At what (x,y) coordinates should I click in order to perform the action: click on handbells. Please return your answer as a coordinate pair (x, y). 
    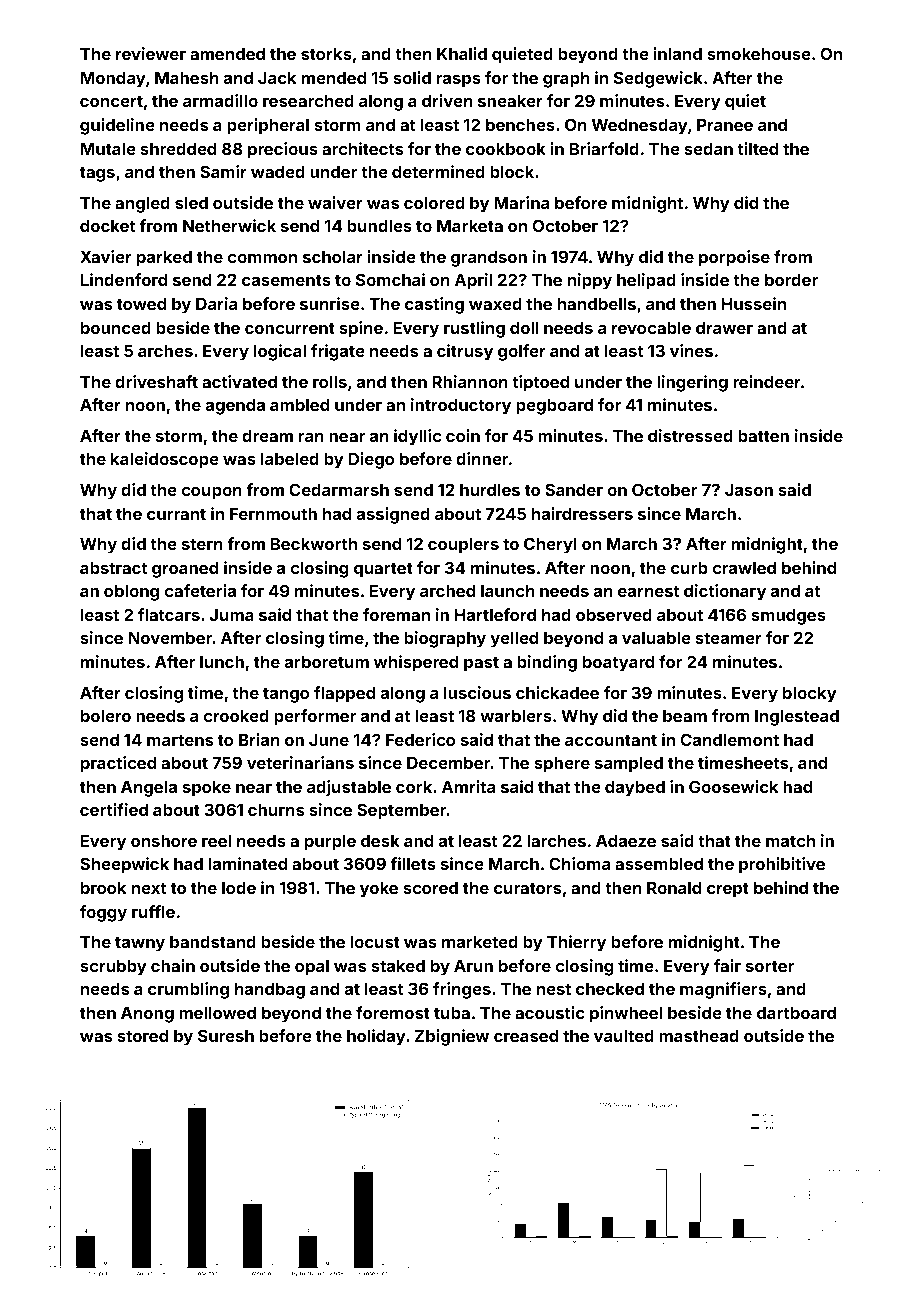
    Looking at the image, I should click on (597, 304).
